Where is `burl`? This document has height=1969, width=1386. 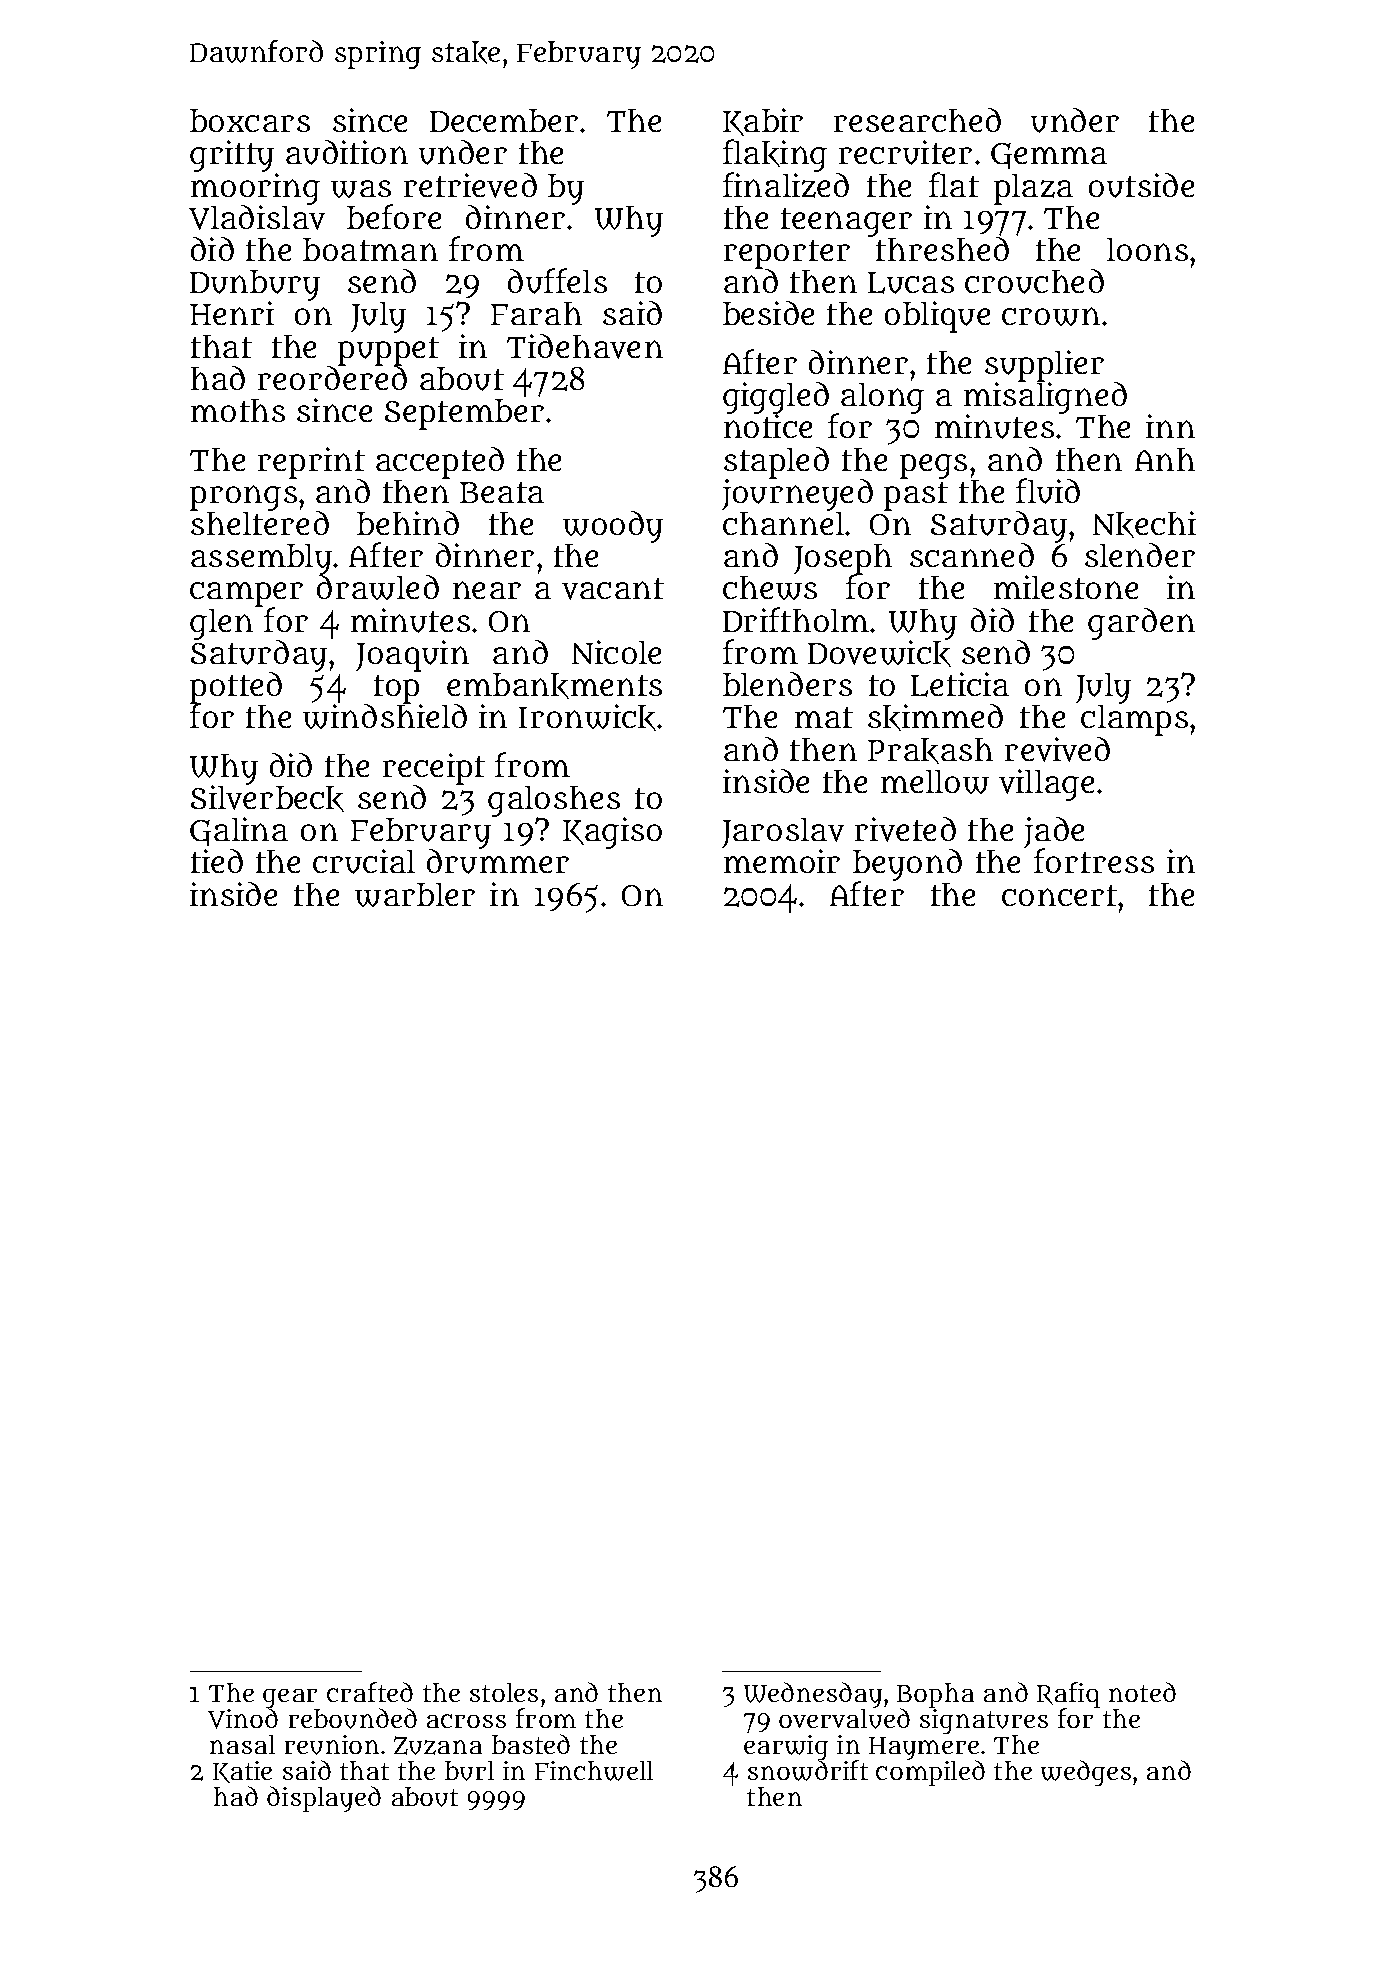 burl is located at coordinates (469, 1771).
